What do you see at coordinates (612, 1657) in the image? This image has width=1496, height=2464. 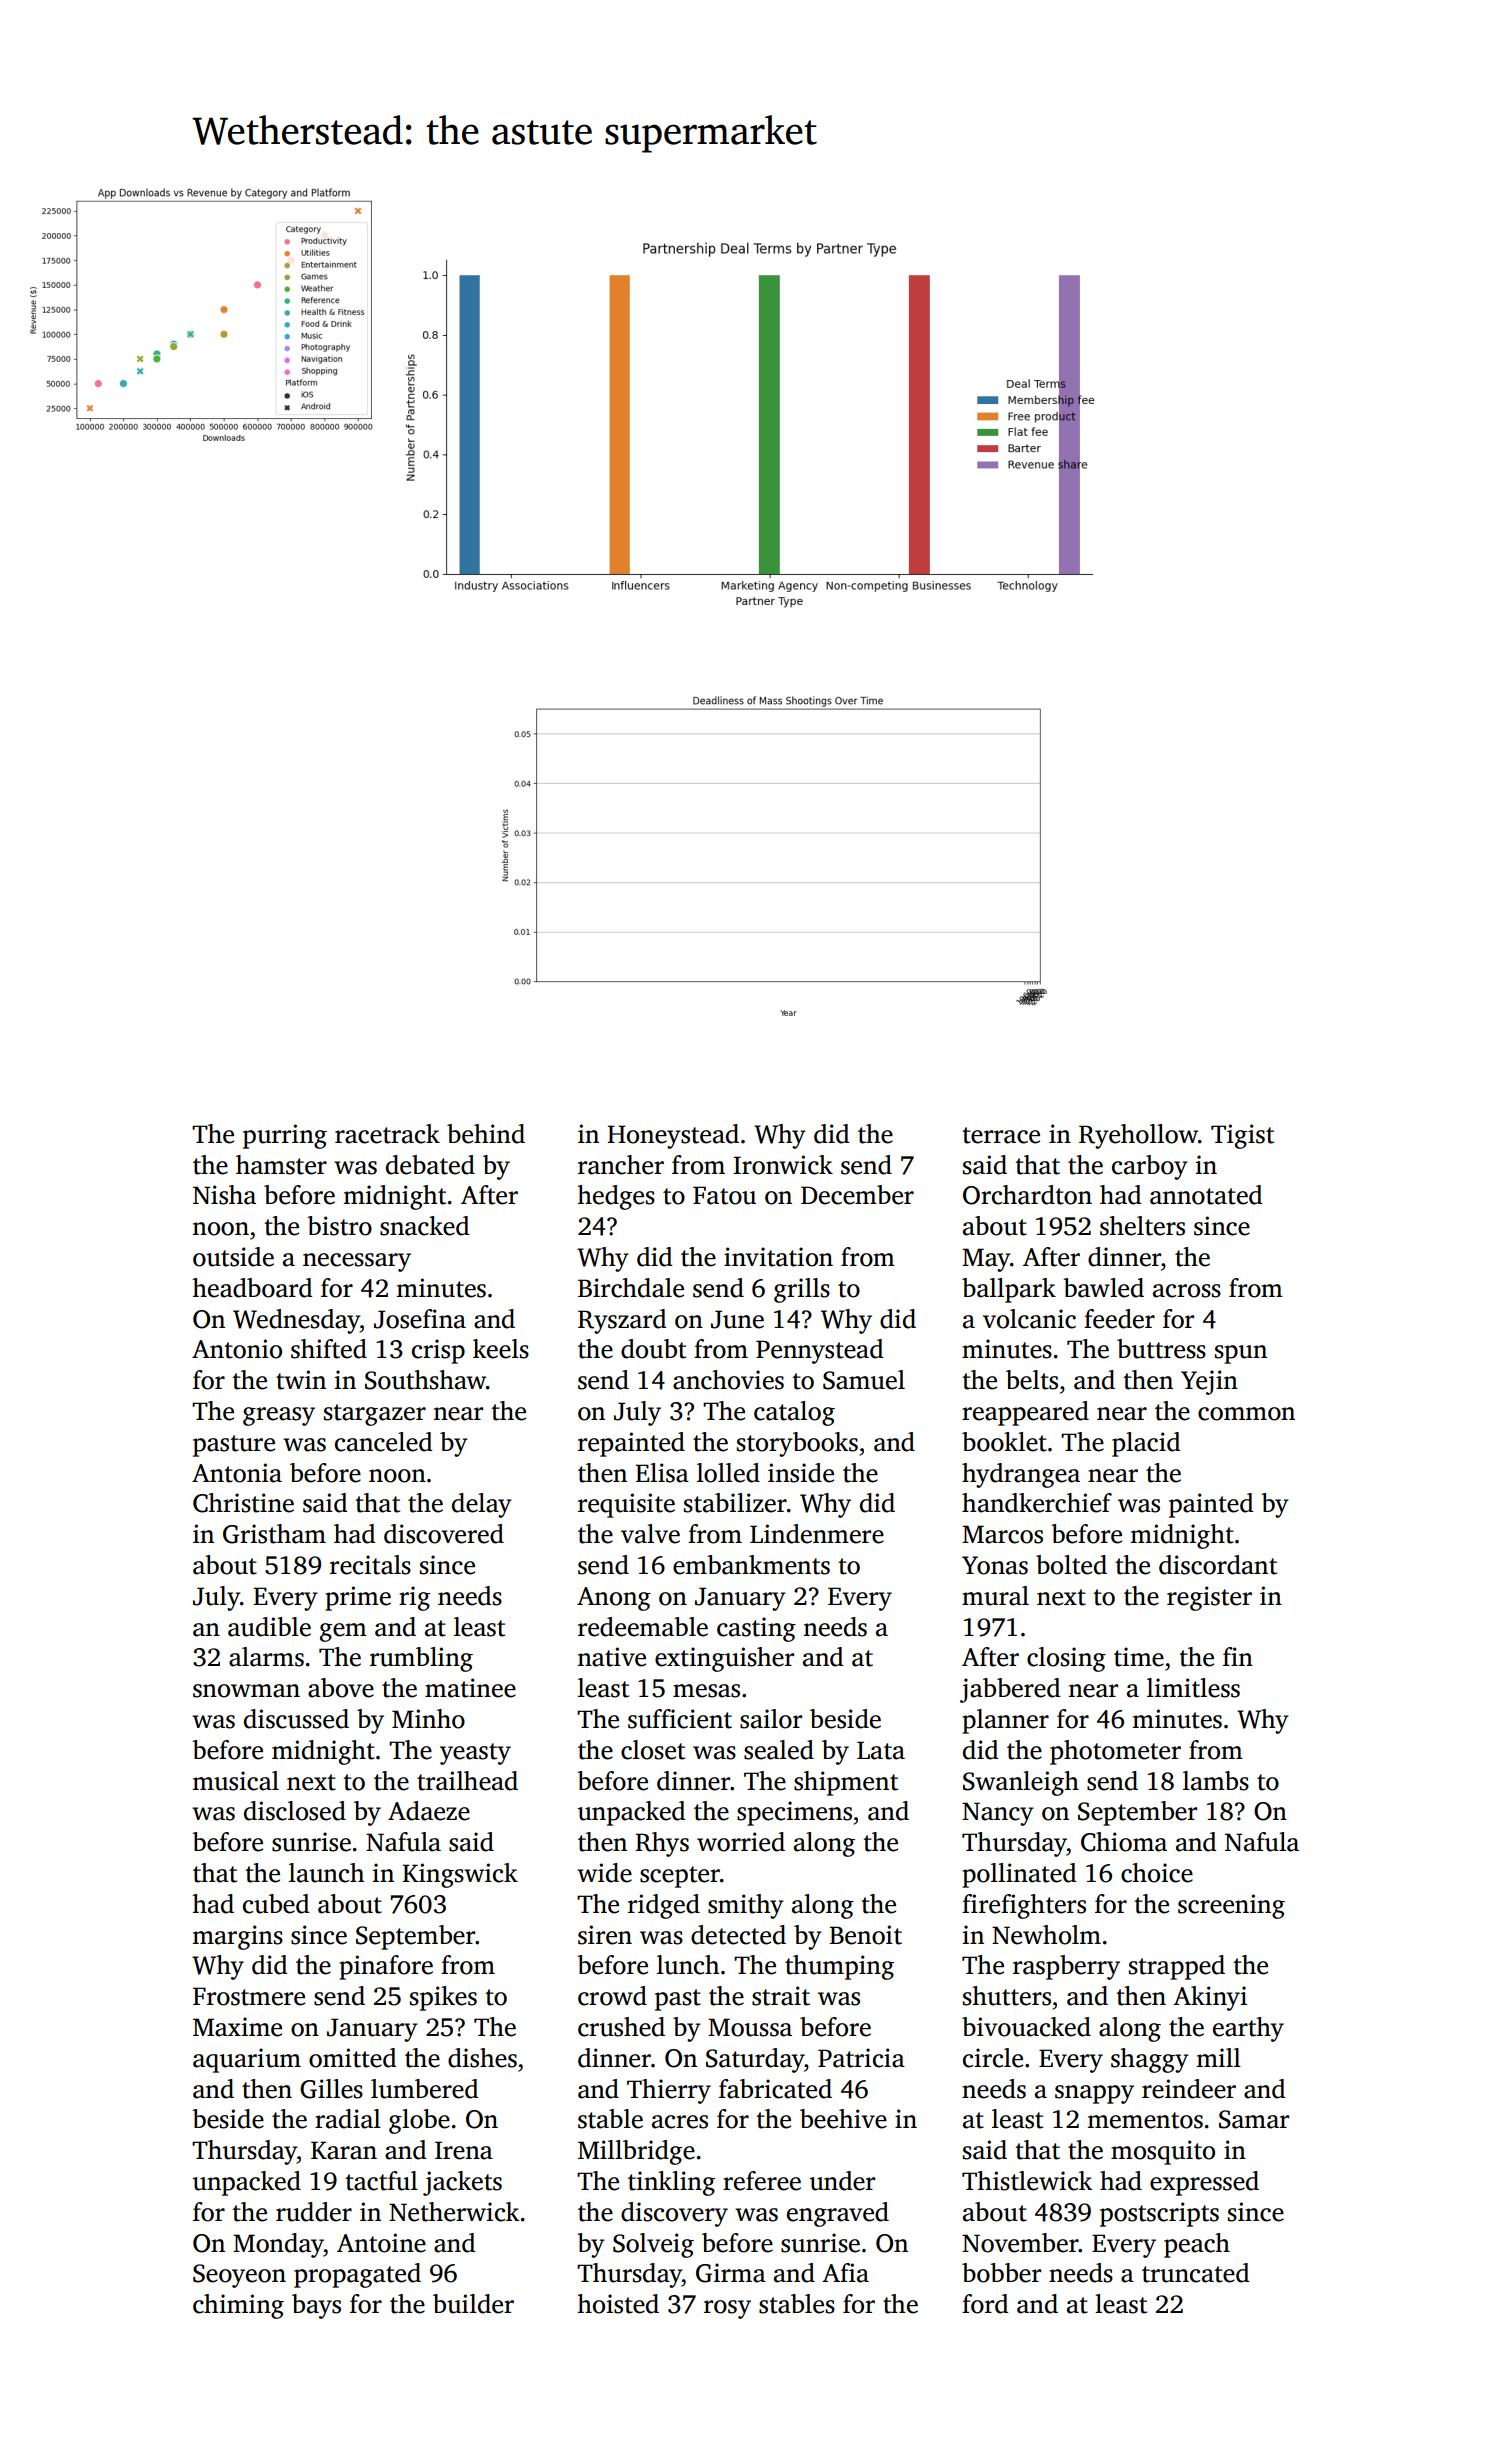 I see `native` at bounding box center [612, 1657].
